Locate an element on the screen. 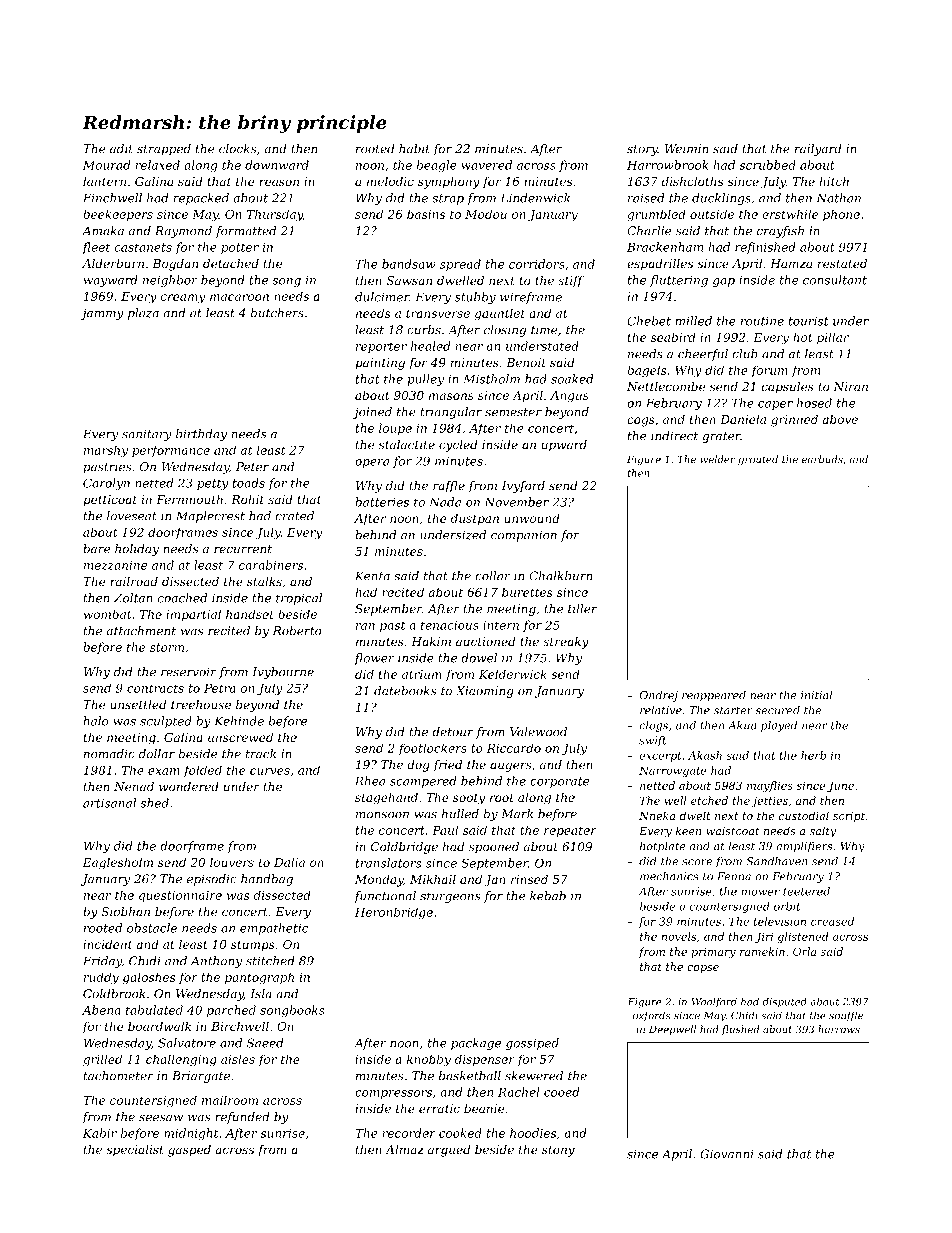  railyard is located at coordinates (818, 150).
